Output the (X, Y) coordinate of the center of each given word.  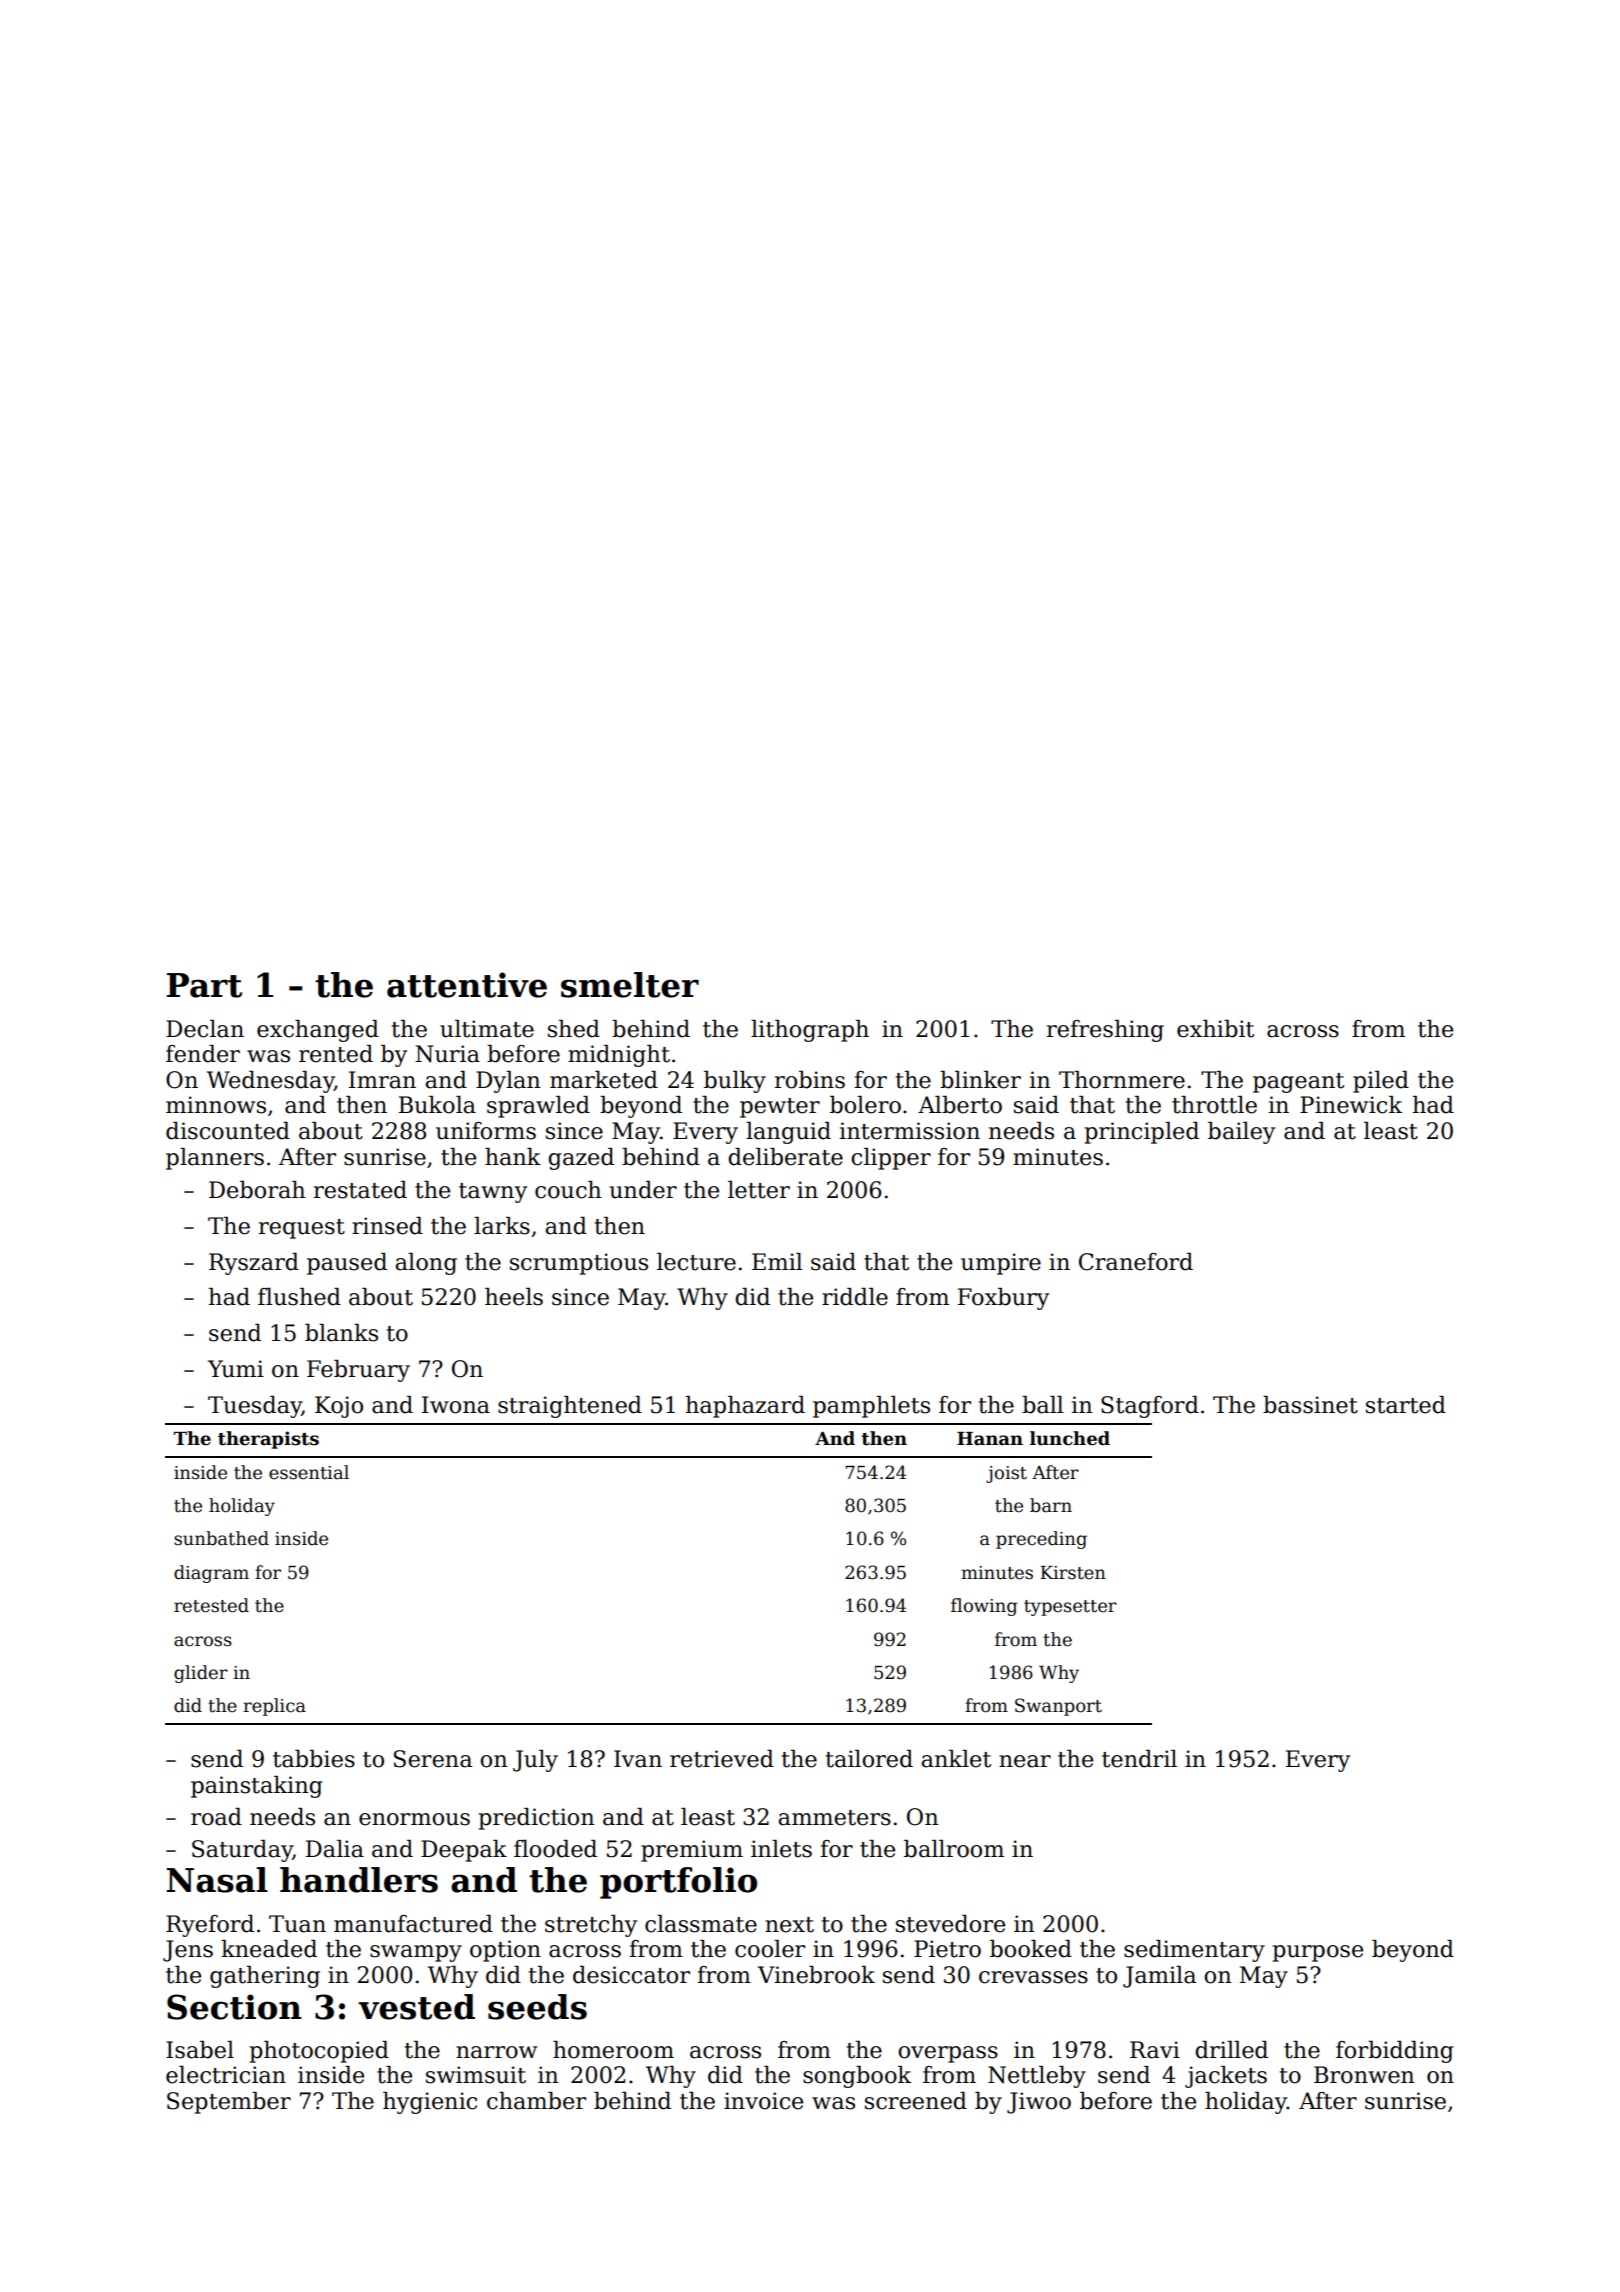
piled (1381, 1082)
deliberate (785, 1157)
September (229, 2103)
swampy (416, 1953)
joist (1006, 1474)
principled (1142, 1133)
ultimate (487, 1029)
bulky (735, 1082)
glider (201, 1674)
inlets (781, 1849)
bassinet (1310, 1405)
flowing (984, 1607)
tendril (1139, 1759)
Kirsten (1073, 1573)
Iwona (456, 1405)
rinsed (387, 1226)
